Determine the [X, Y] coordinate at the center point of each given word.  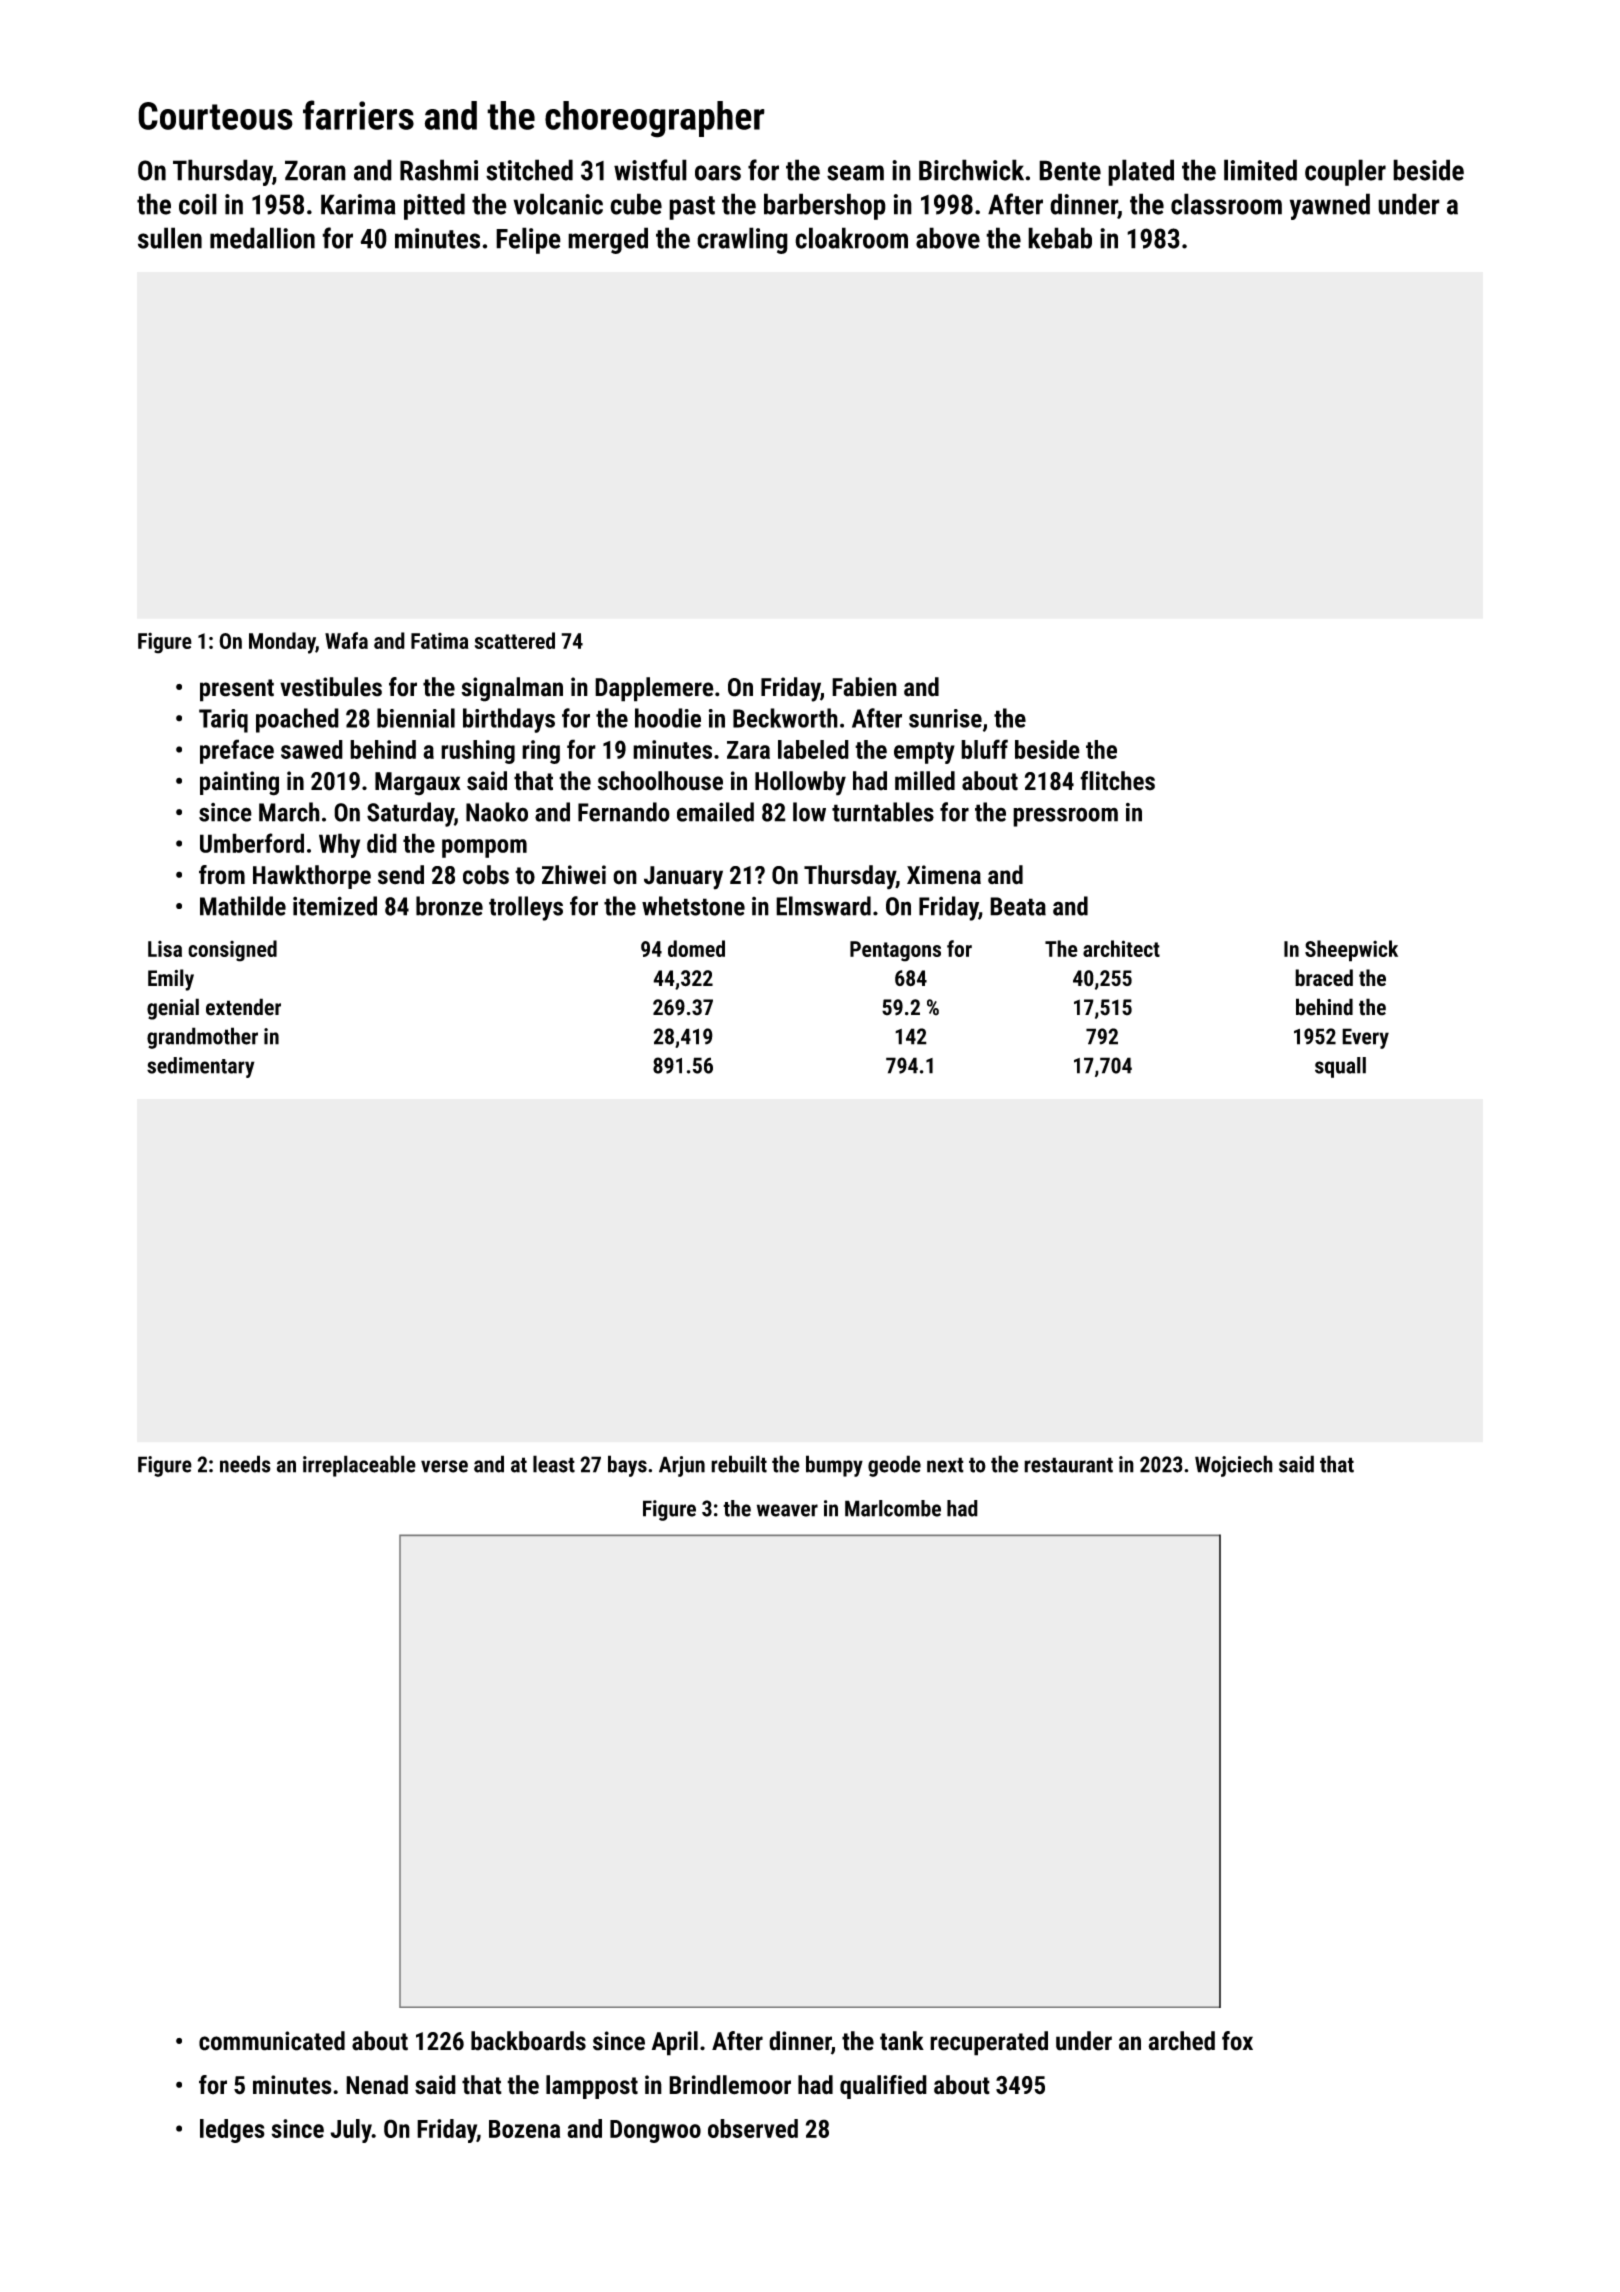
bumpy [834, 1466]
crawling [742, 240]
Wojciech [1234, 1466]
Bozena [524, 2129]
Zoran [315, 170]
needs [245, 1464]
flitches [1117, 781]
